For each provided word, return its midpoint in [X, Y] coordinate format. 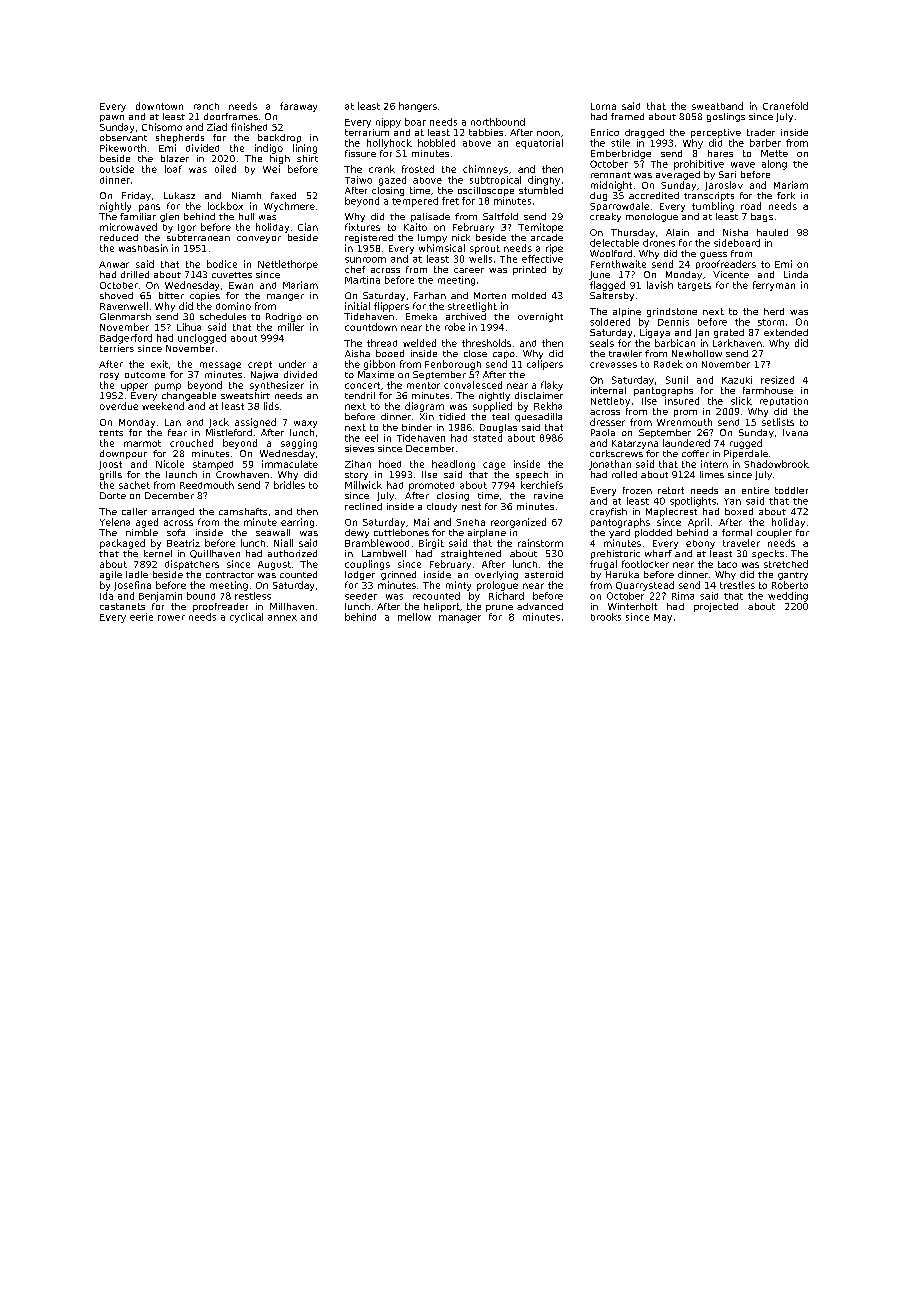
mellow [414, 617]
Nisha [735, 232]
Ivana [795, 432]
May [663, 618]
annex [282, 618]
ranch [206, 106]
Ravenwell [124, 306]
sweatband [717, 106]
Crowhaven [242, 474]
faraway [298, 107]
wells [480, 259]
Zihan [358, 464]
